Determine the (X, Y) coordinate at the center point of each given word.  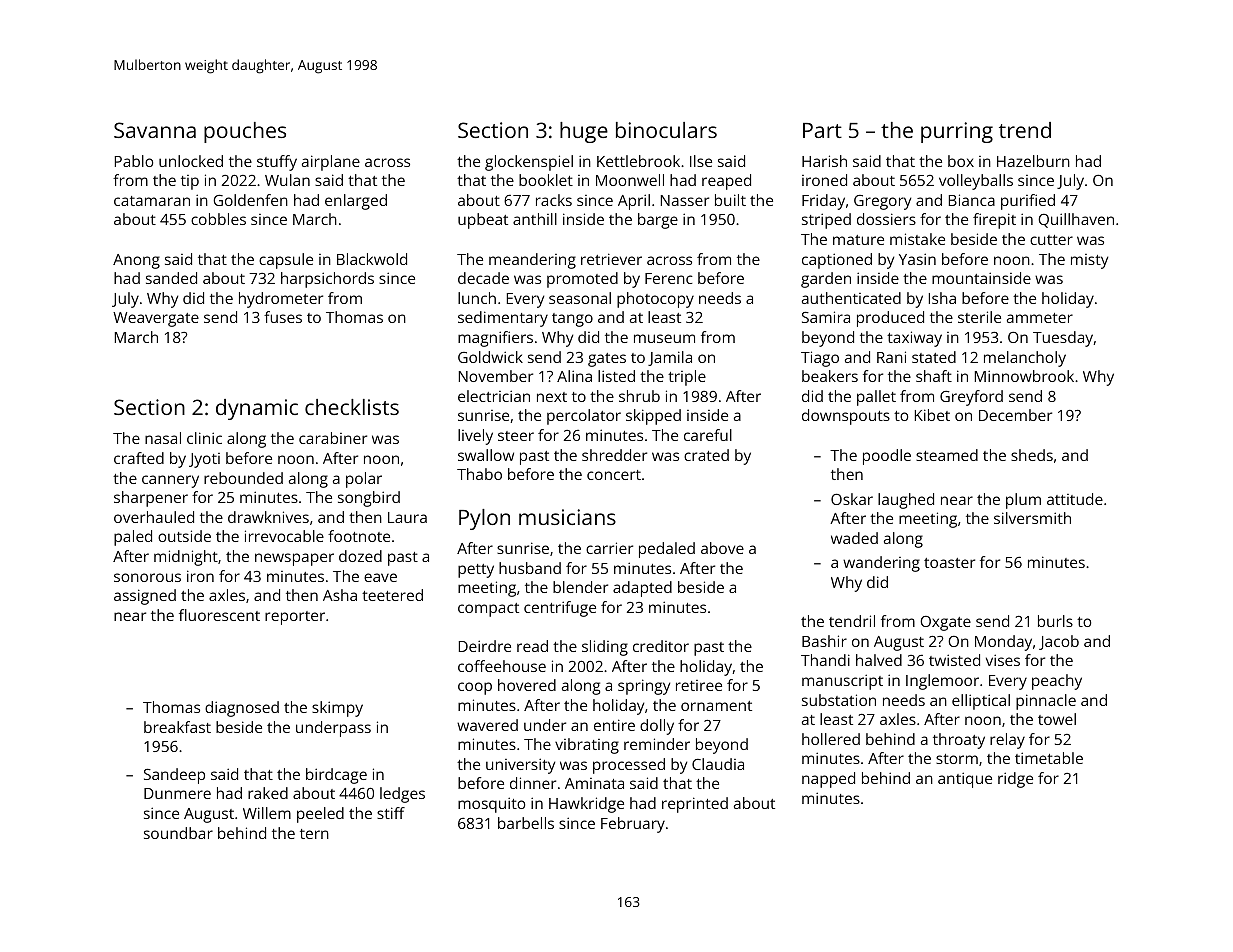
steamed (947, 455)
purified (1028, 202)
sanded (171, 278)
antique (965, 780)
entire (614, 725)
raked (268, 793)
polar (364, 480)
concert (614, 475)
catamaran (152, 201)
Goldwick (490, 357)
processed (629, 766)
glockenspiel (529, 163)
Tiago (820, 359)
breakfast (177, 727)
